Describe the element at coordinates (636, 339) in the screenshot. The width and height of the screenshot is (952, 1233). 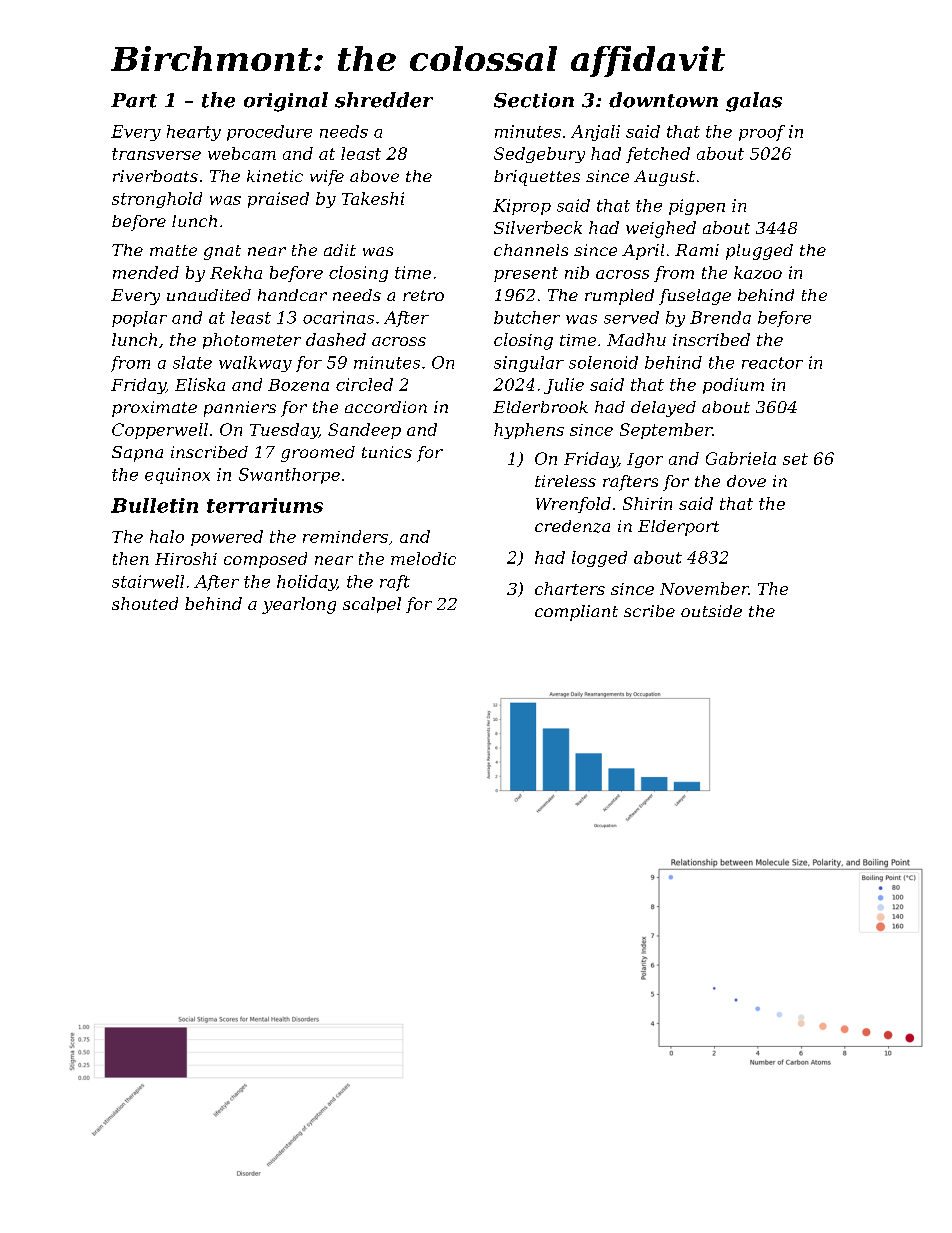
I see `Madhu` at that location.
